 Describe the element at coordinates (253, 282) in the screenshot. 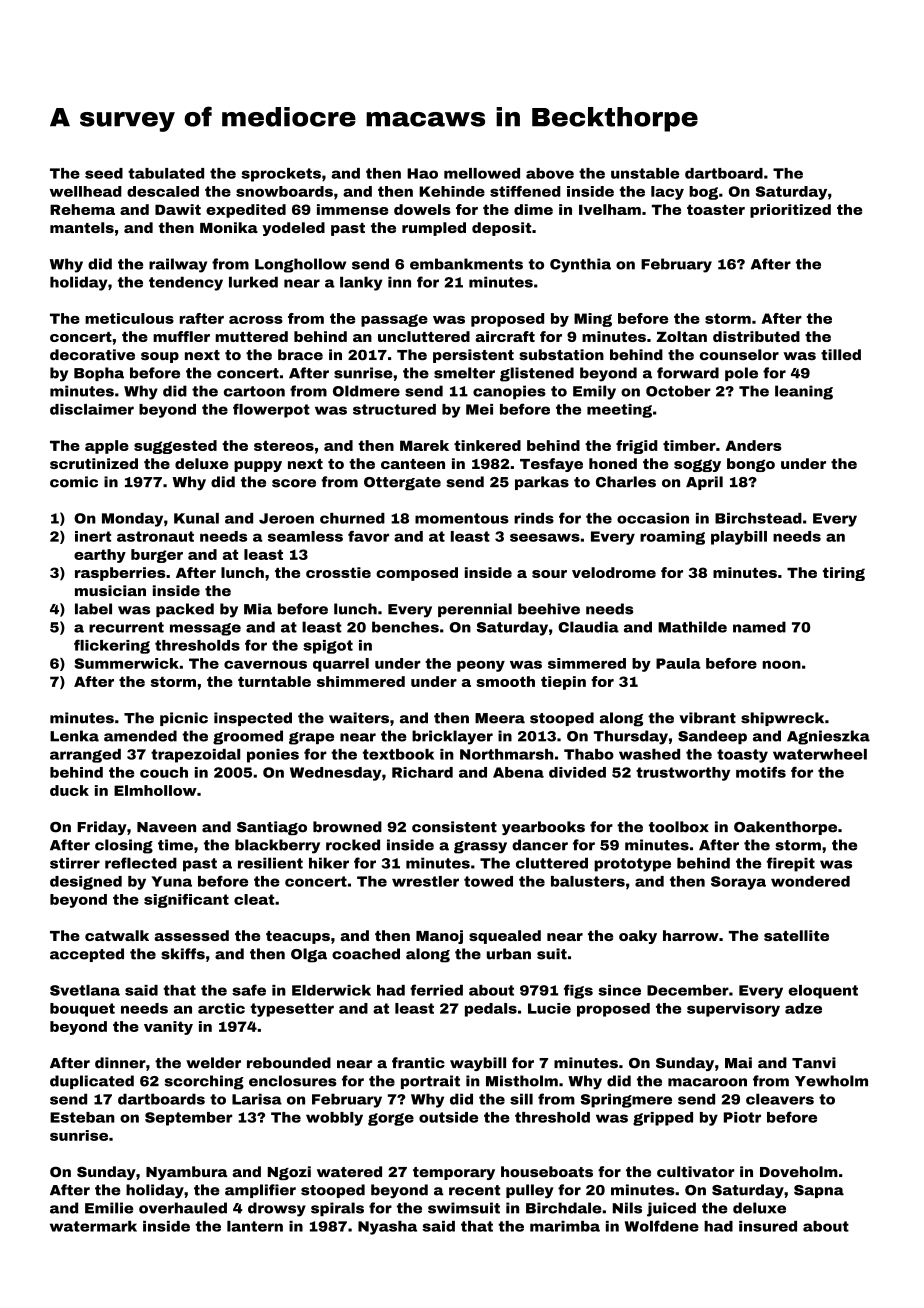

I see `lurked` at that location.
